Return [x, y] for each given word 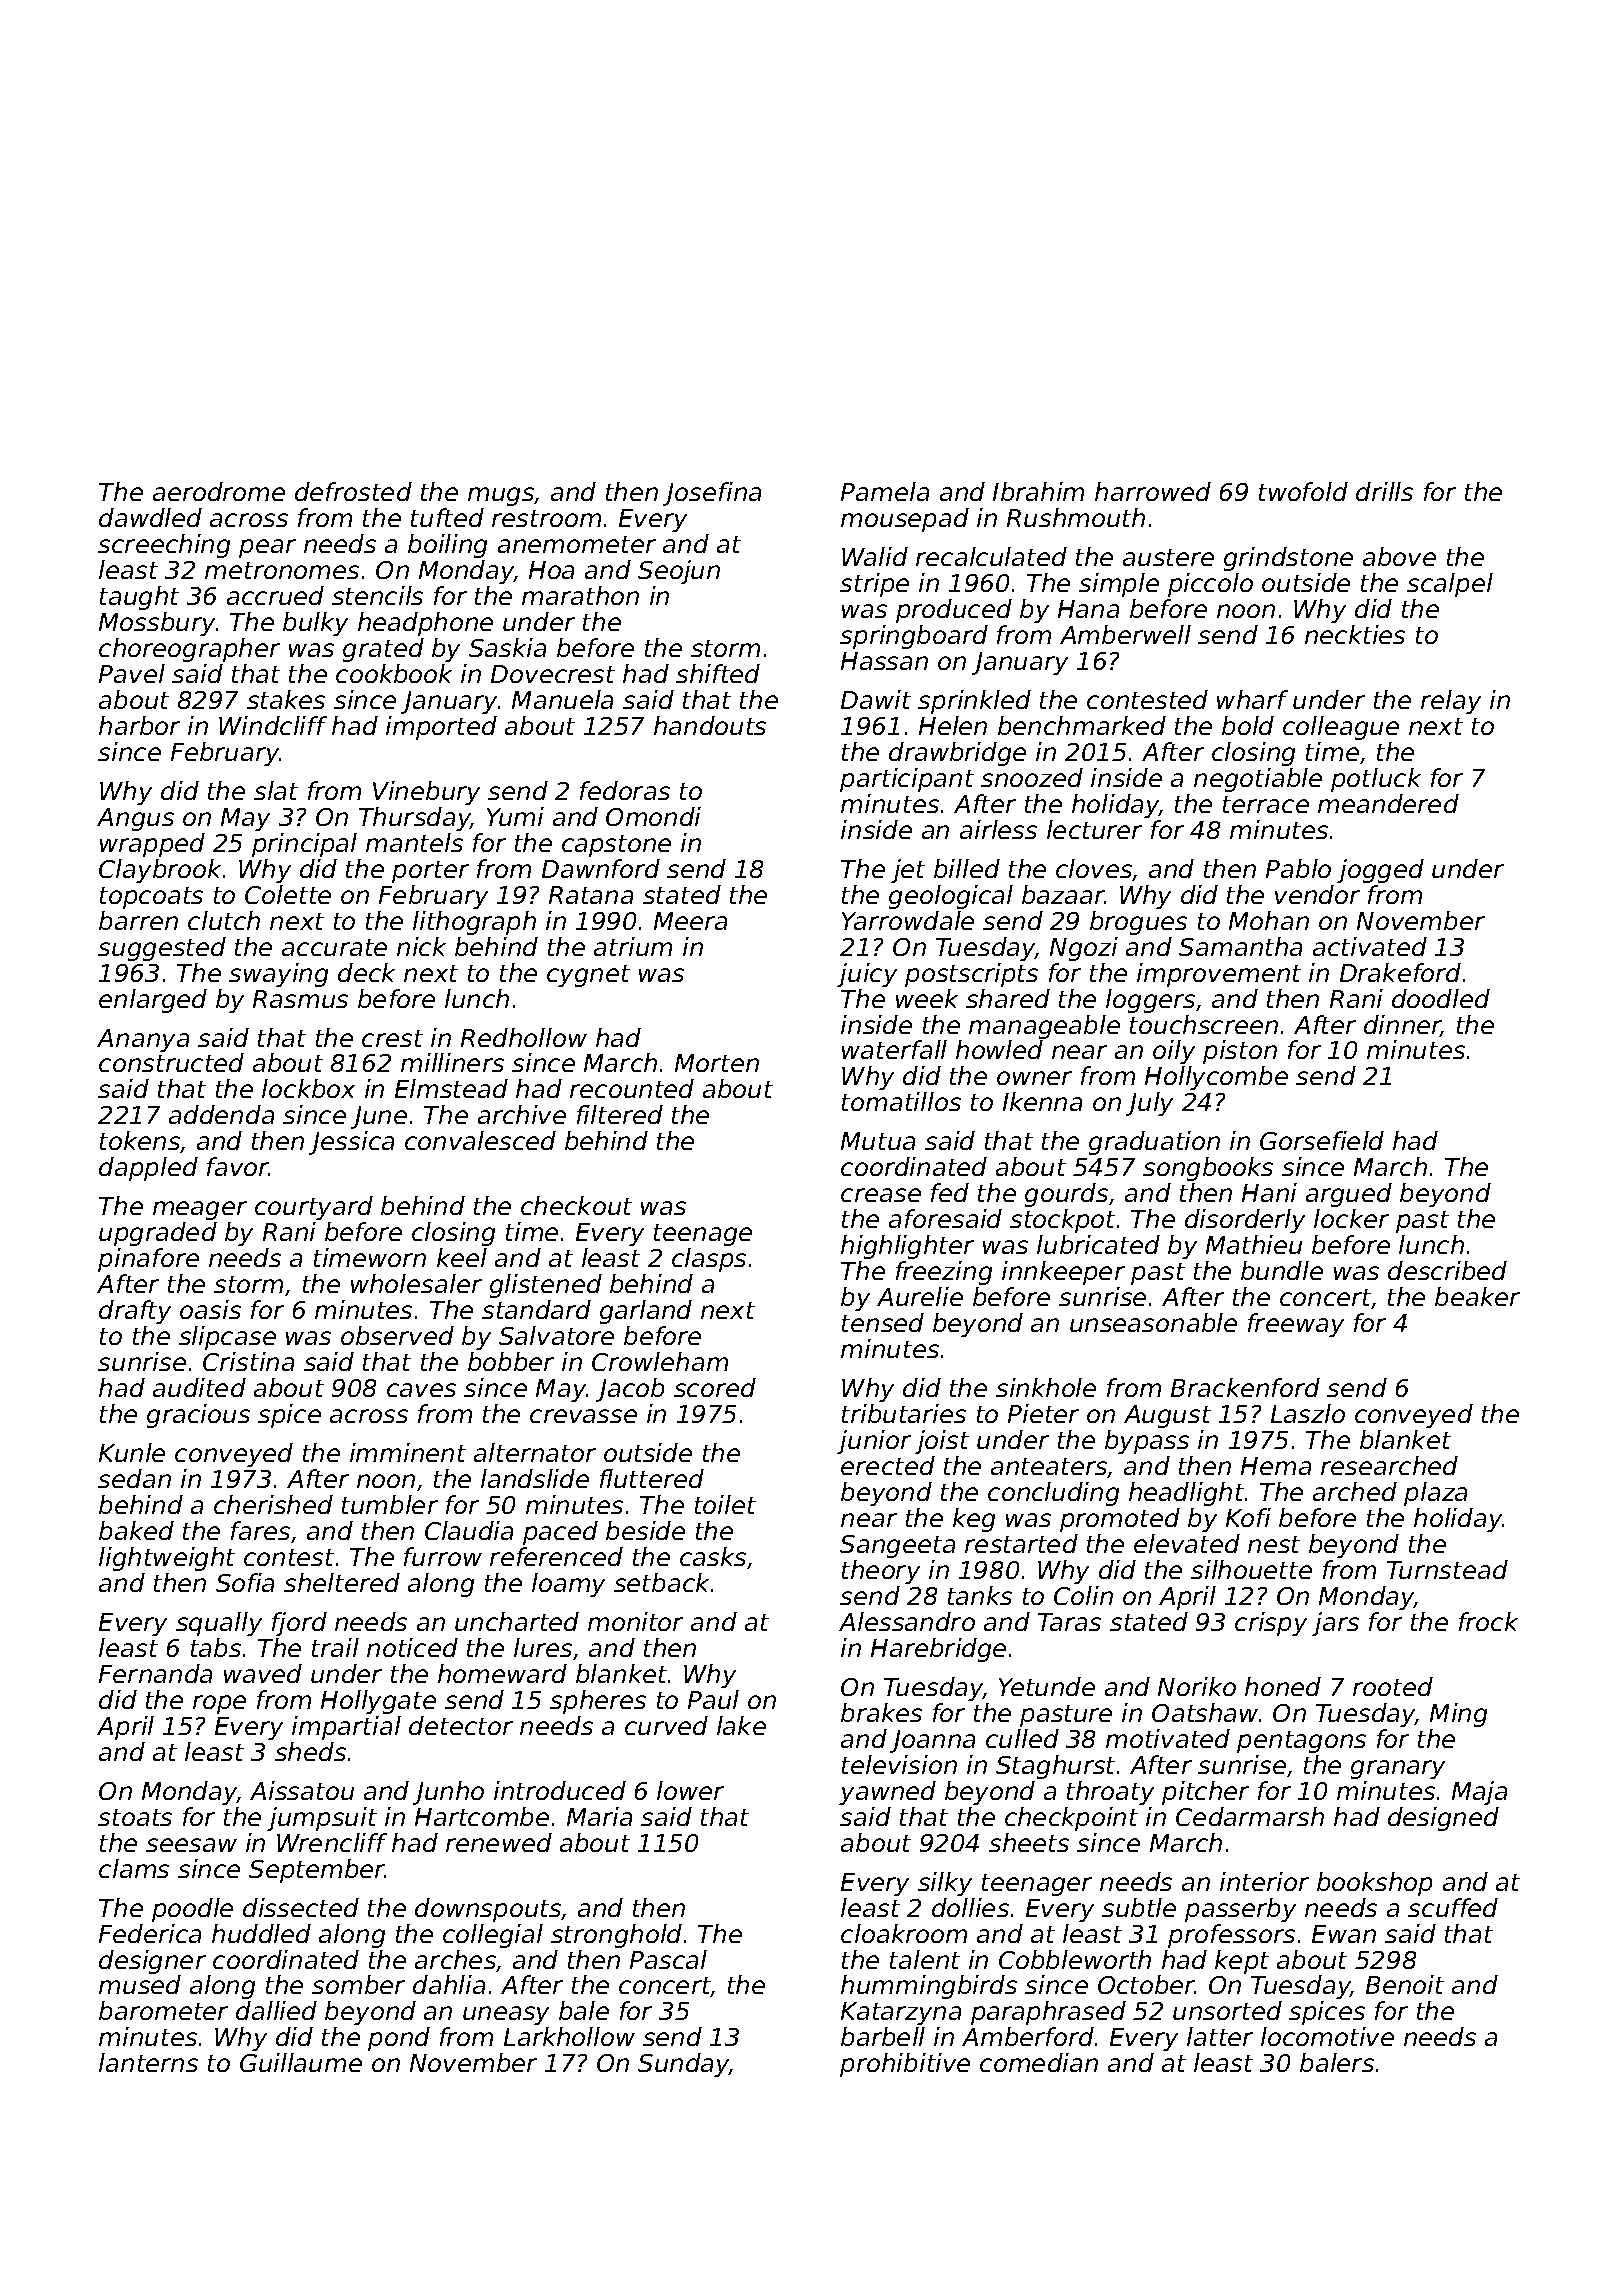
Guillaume [301, 2062]
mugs [501, 496]
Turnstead [1447, 1569]
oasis [210, 1309]
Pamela [885, 491]
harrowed [1153, 491]
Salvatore [556, 1335]
